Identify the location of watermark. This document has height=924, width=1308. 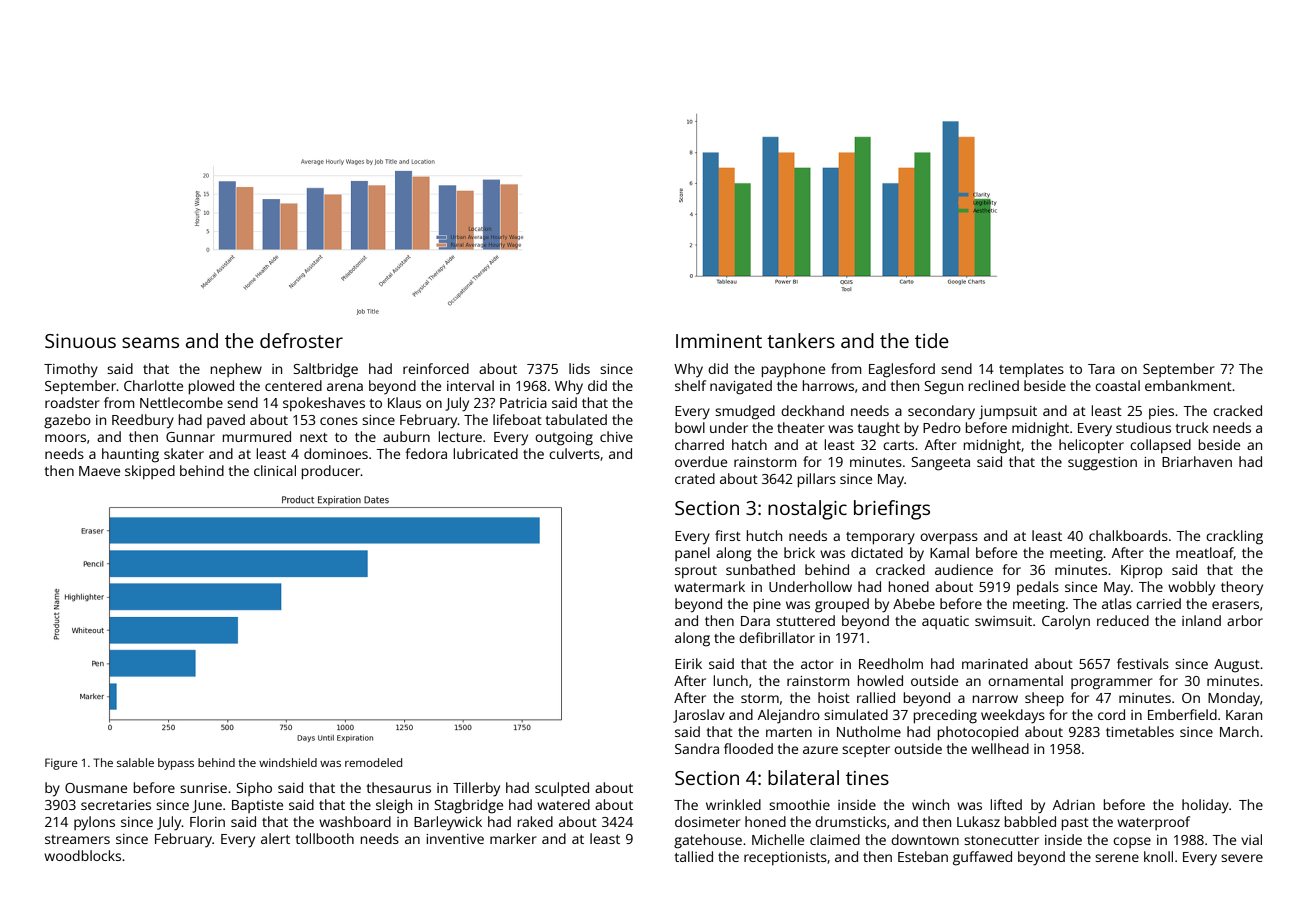
(709, 586).
